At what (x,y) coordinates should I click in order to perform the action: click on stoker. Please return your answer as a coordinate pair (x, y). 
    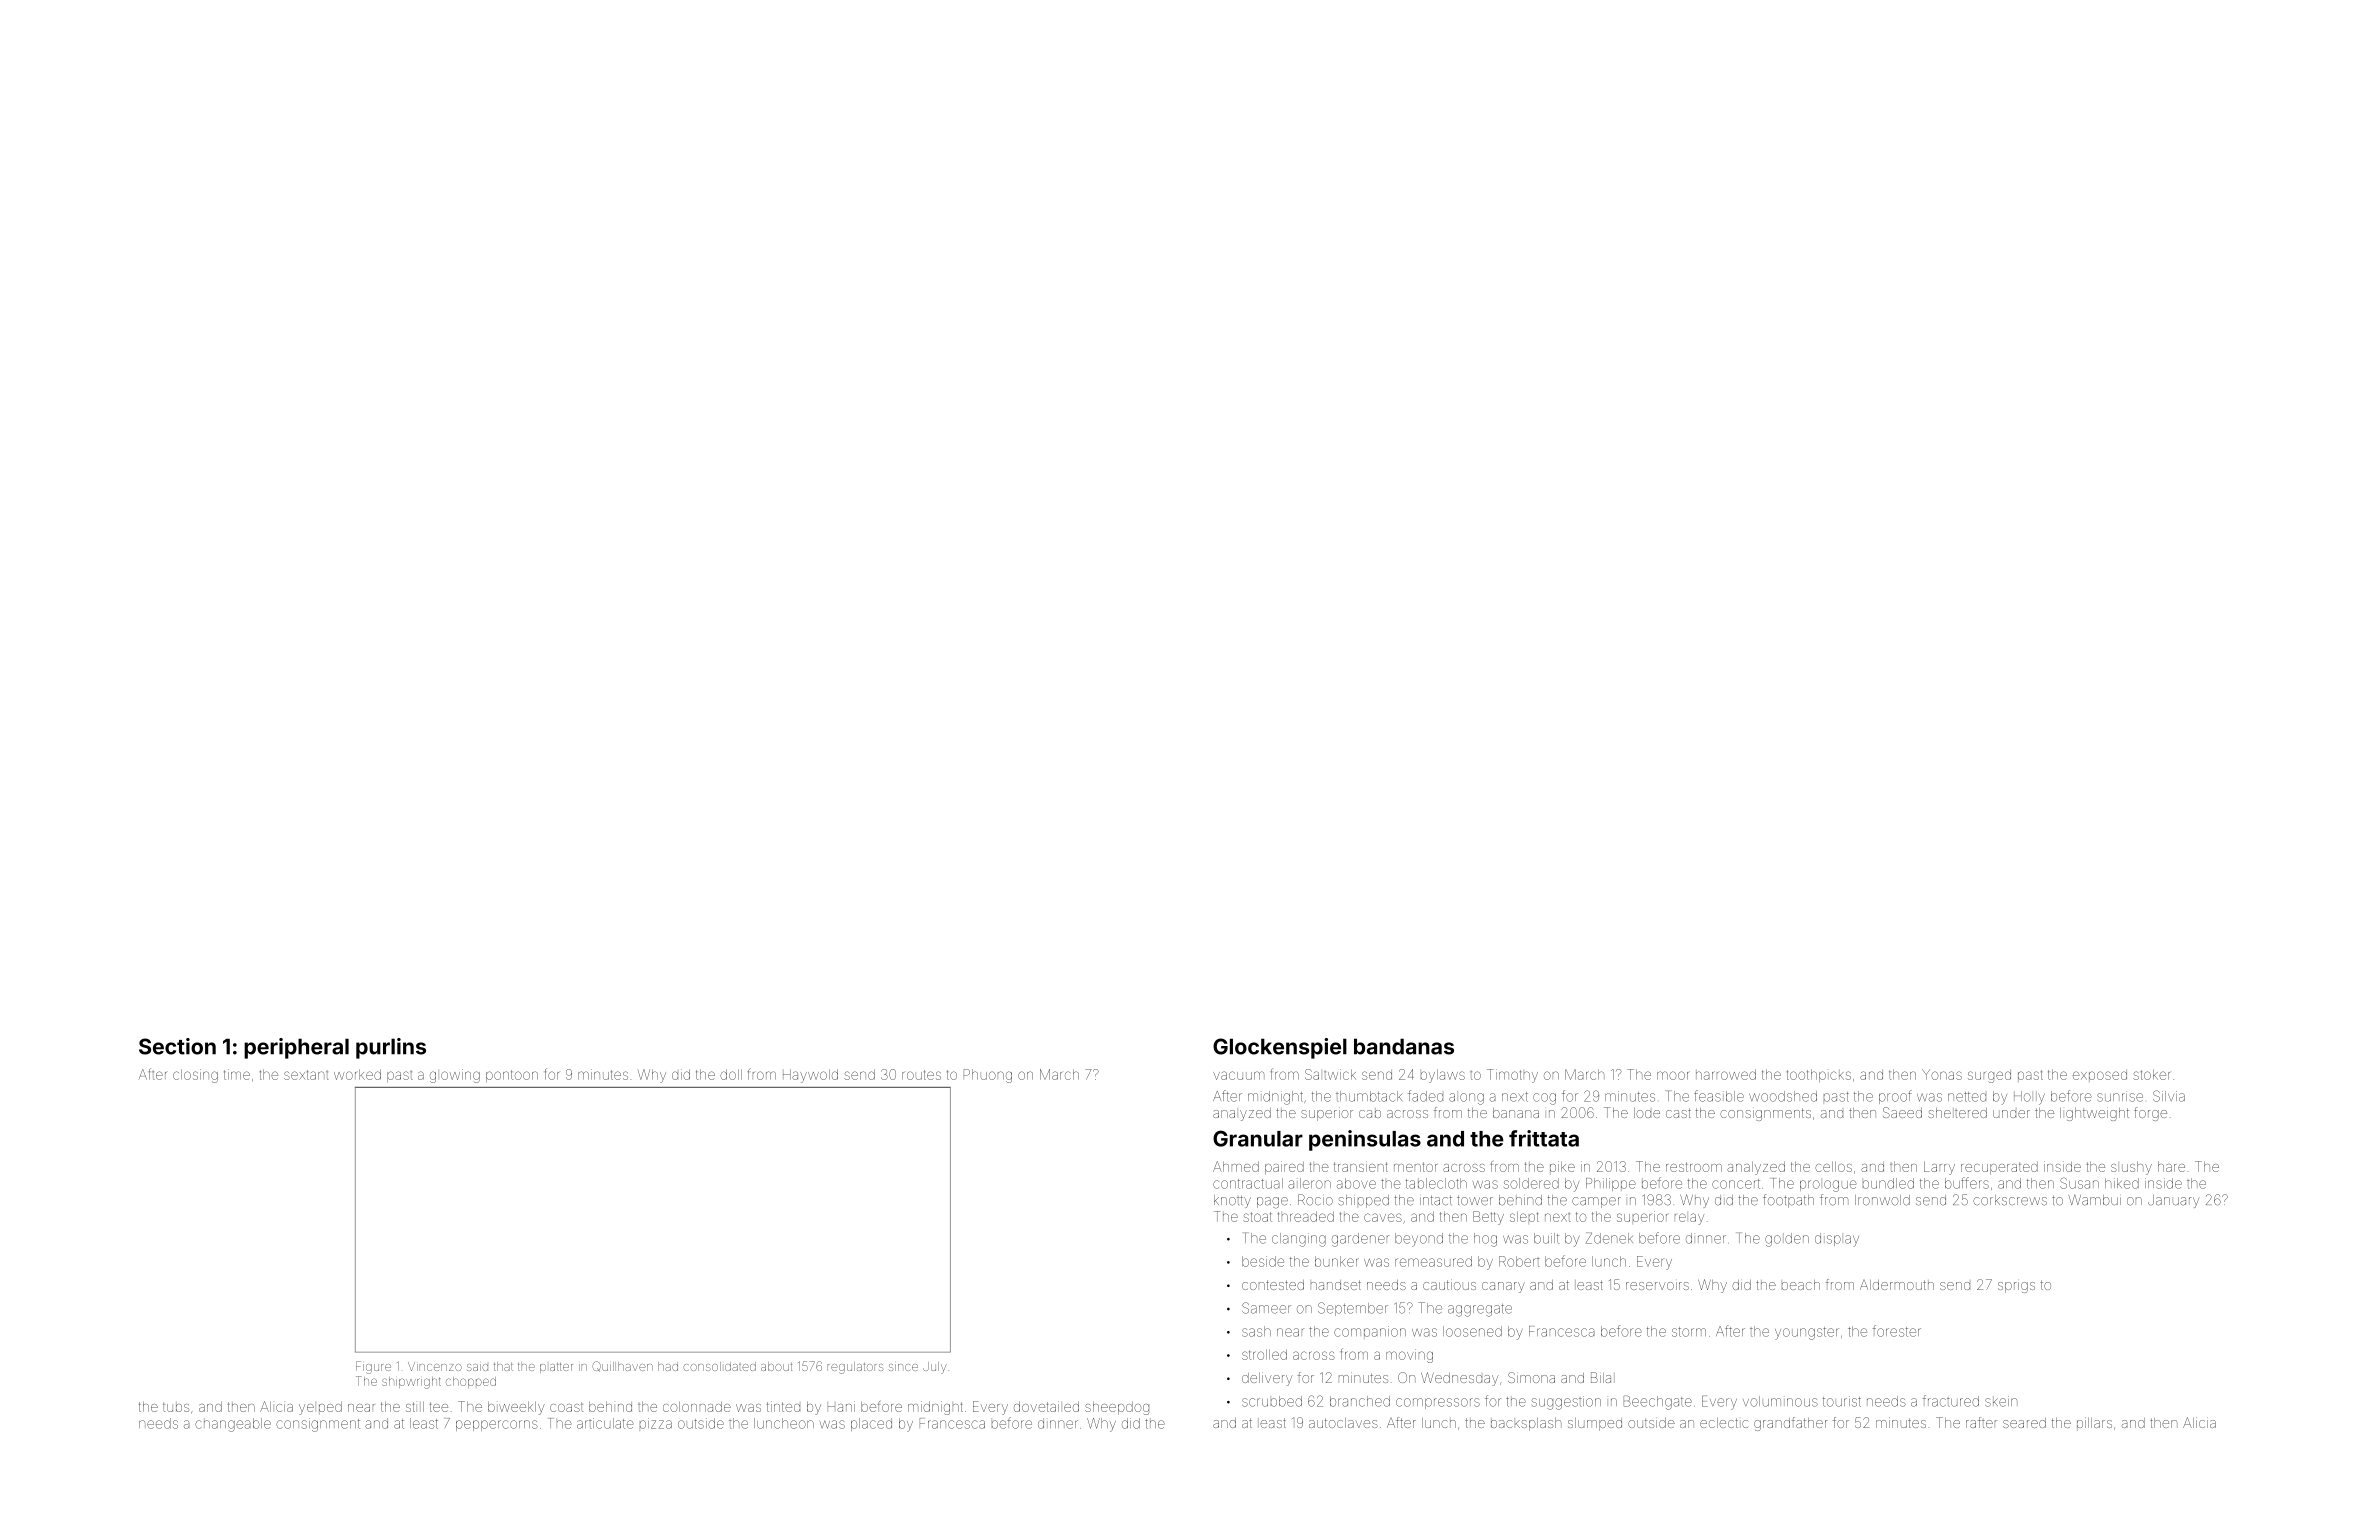
    Looking at the image, I should click on (2151, 1074).
